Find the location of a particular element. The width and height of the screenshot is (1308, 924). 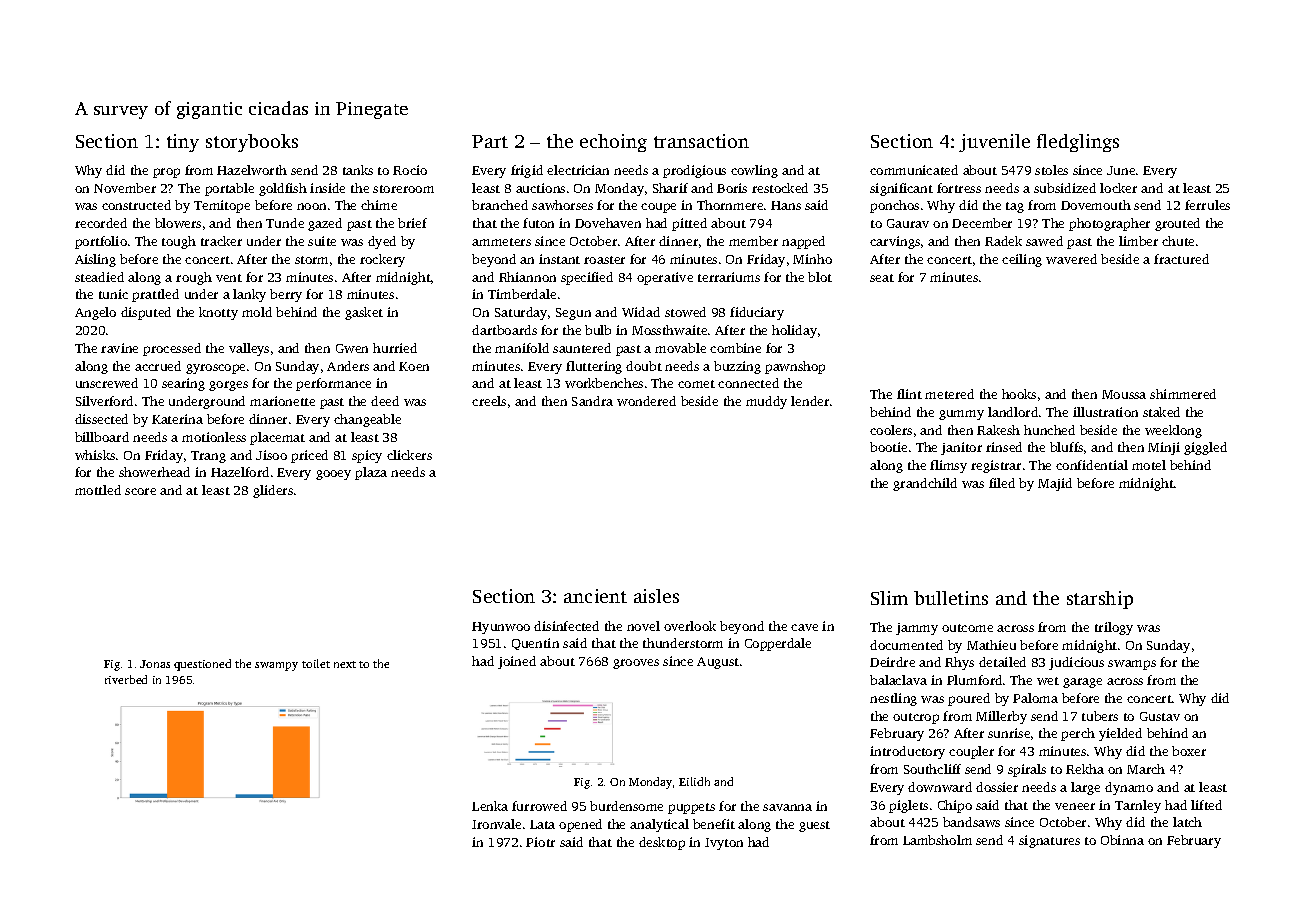

storybooks is located at coordinates (252, 143).
